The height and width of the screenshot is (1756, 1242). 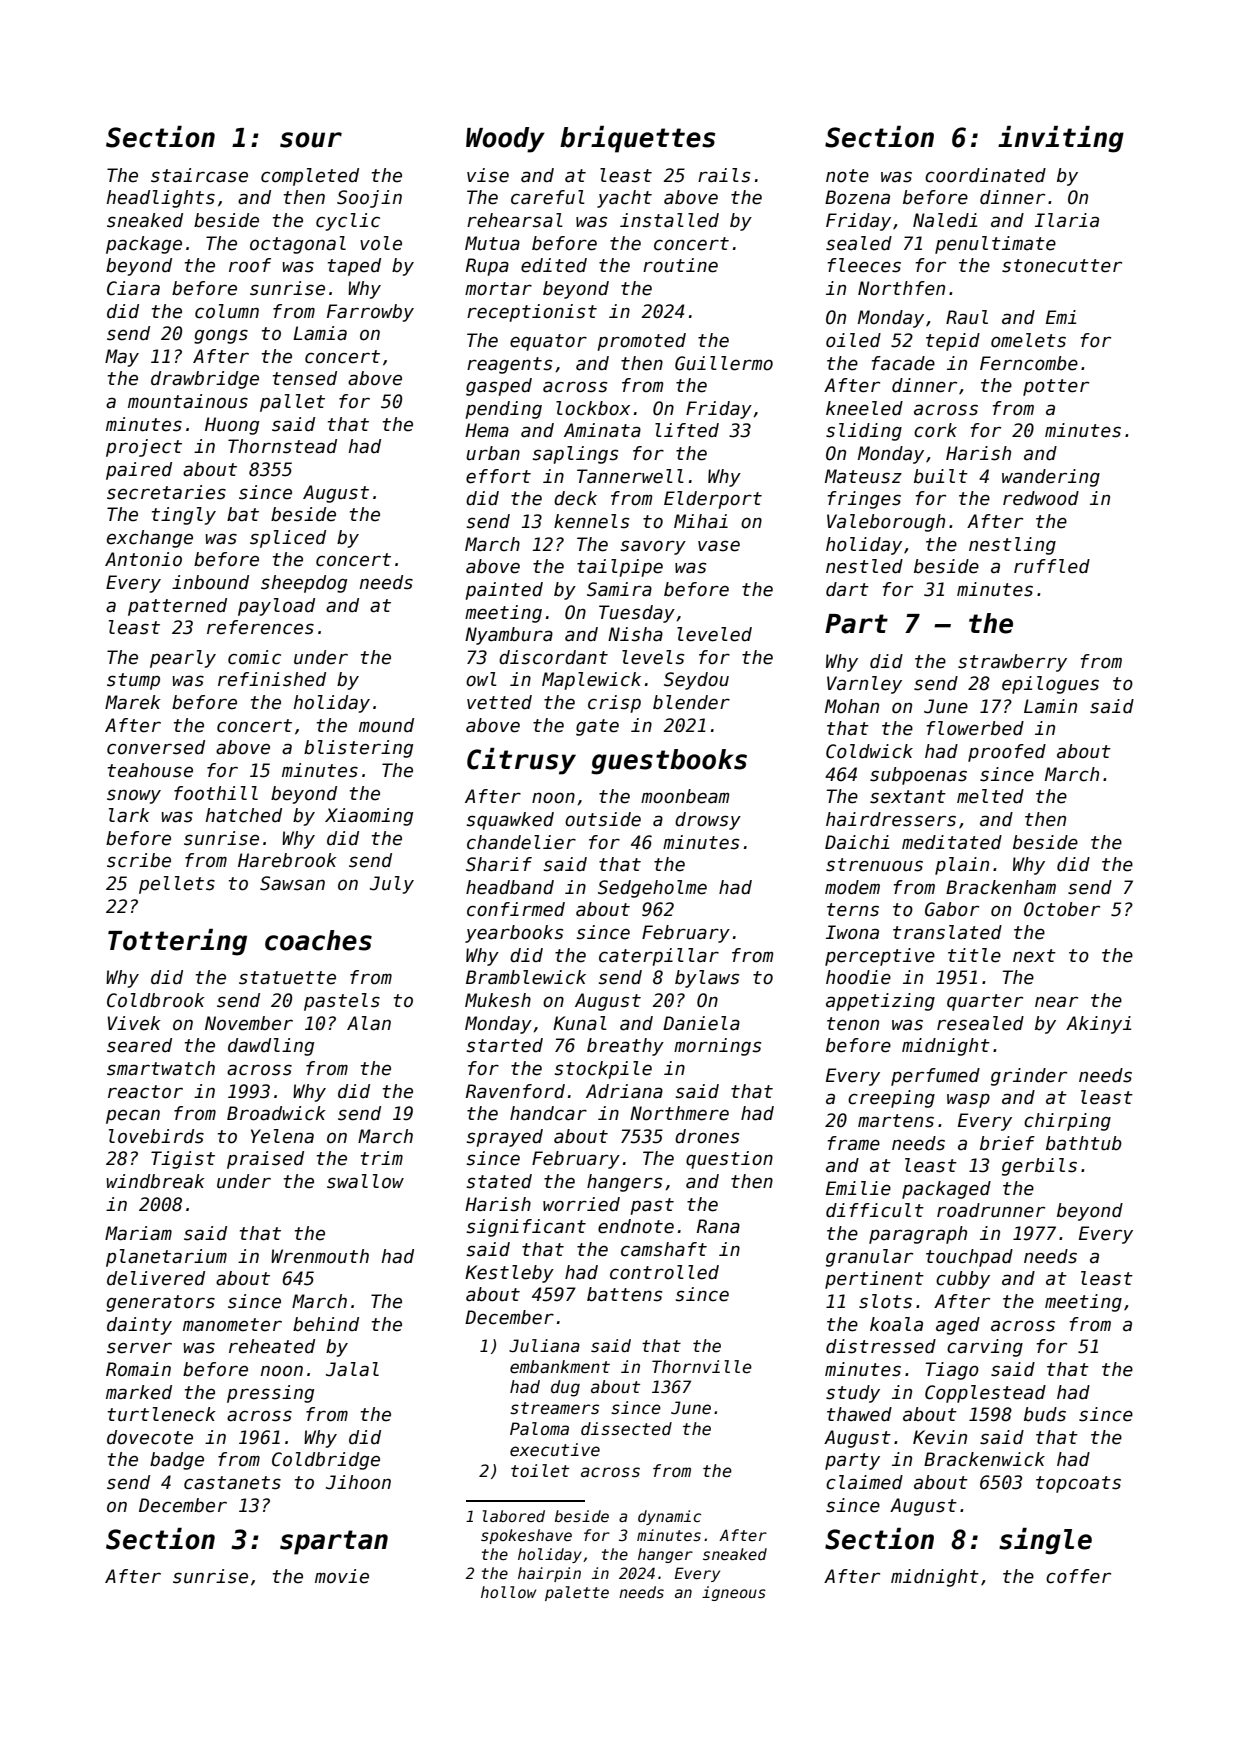 I want to click on palette, so click(x=577, y=1593).
